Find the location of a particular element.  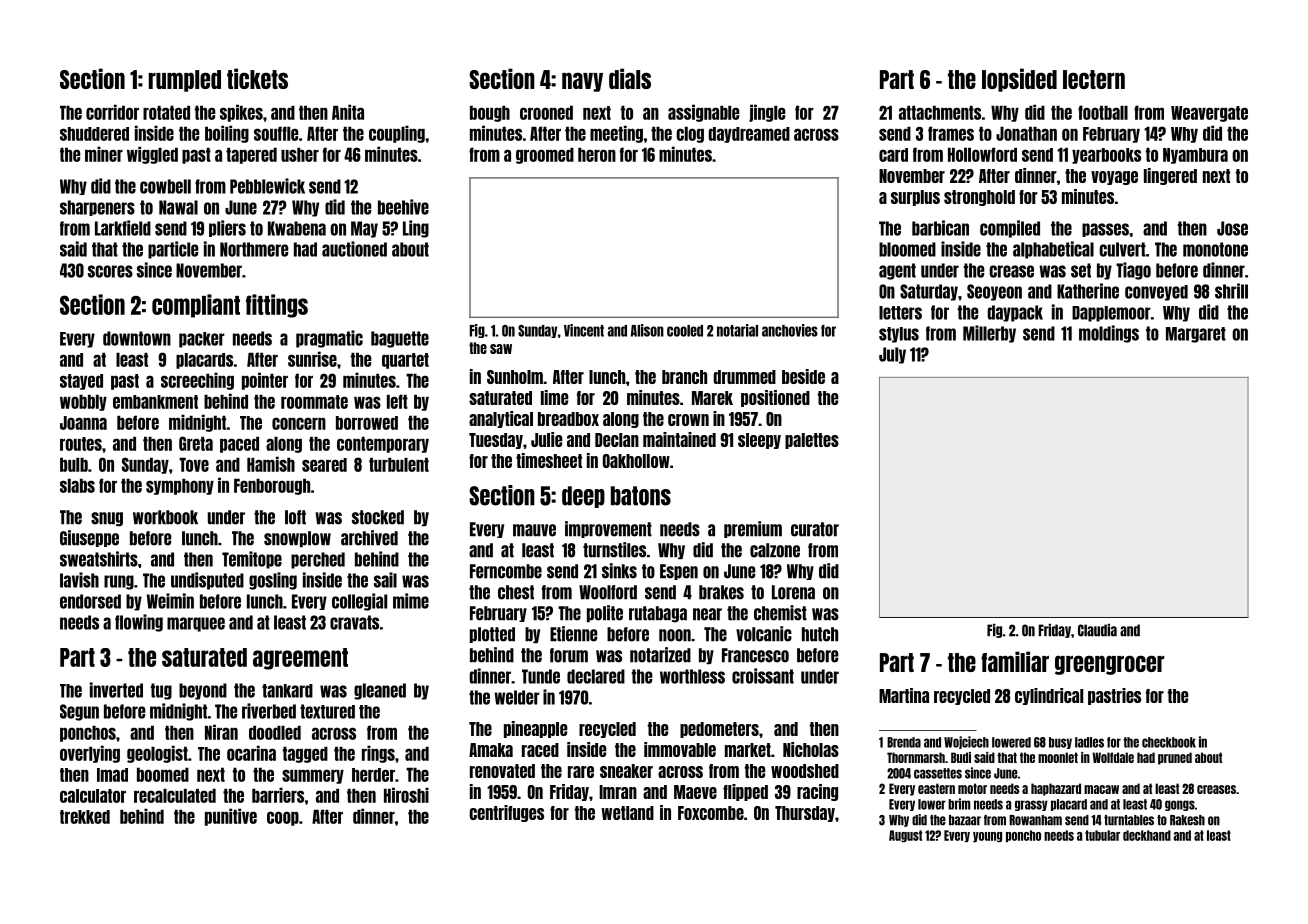

Woolford is located at coordinates (608, 592).
